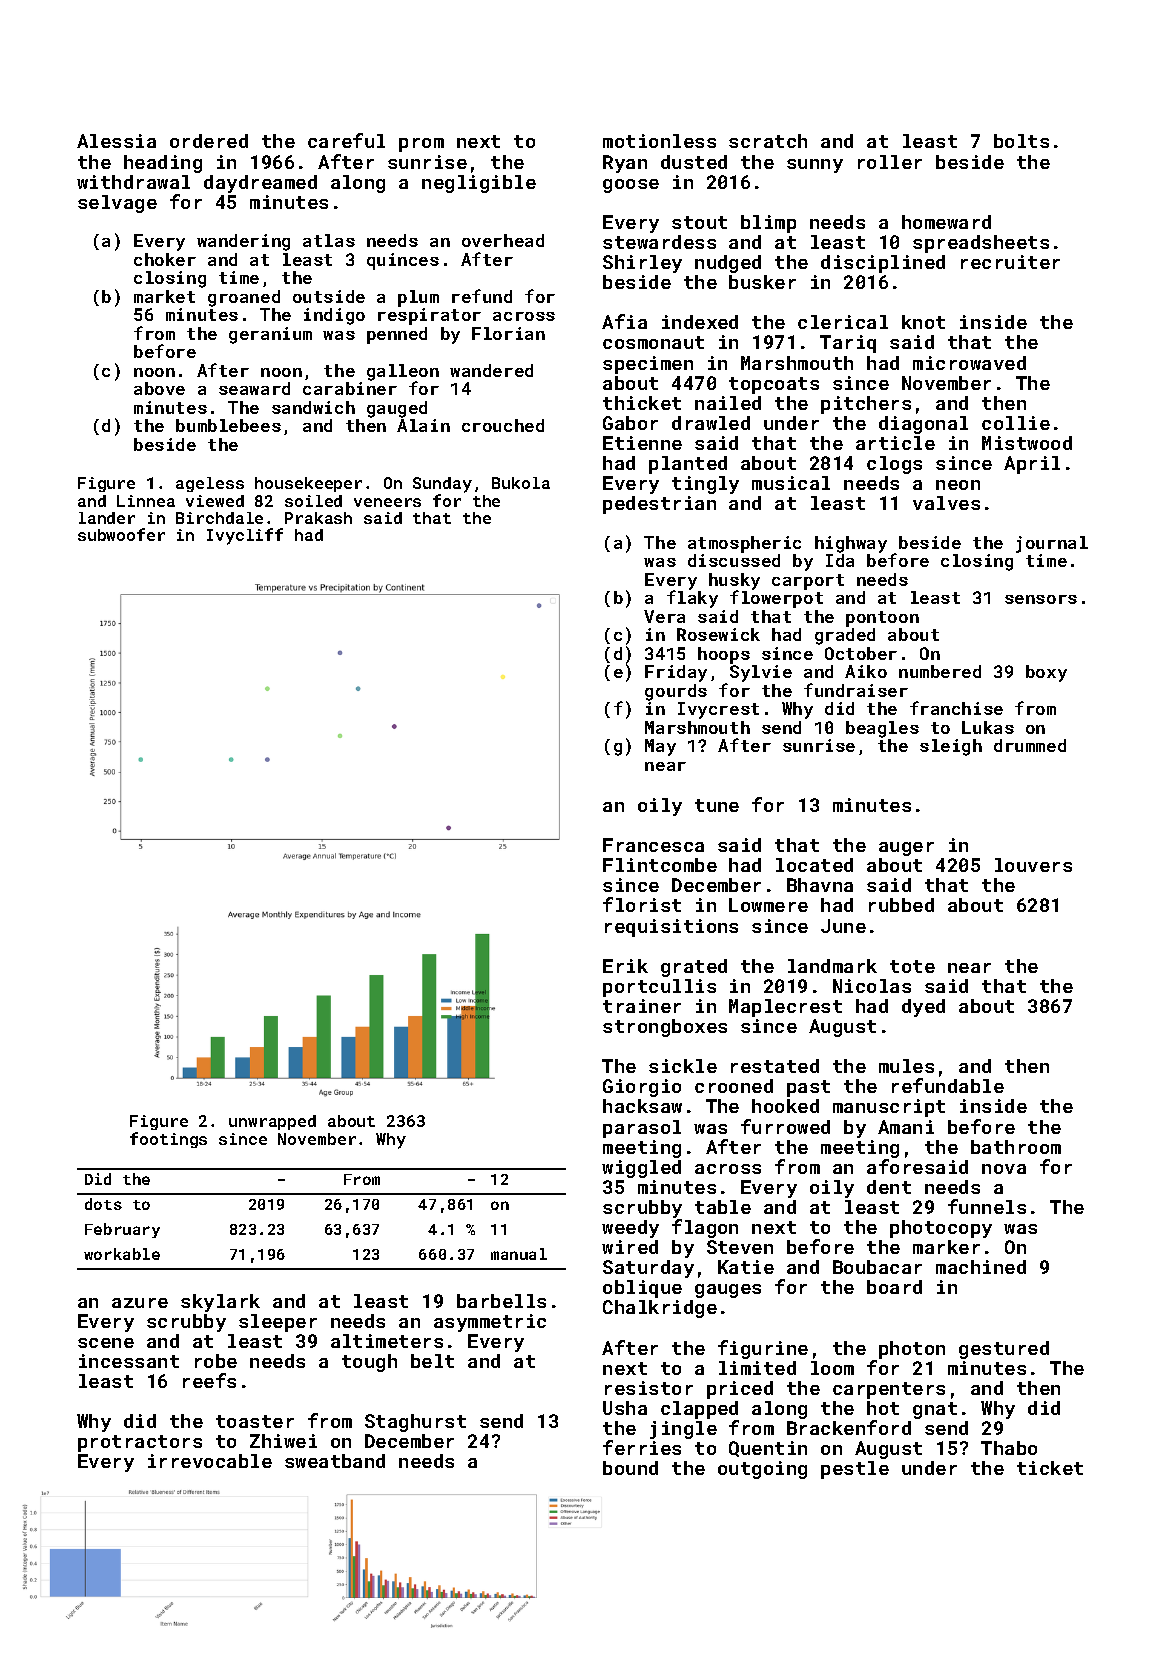 Image resolution: width=1169 pixels, height=1653 pixels. Describe the element at coordinates (775, 1066) in the screenshot. I see `restated` at that location.
